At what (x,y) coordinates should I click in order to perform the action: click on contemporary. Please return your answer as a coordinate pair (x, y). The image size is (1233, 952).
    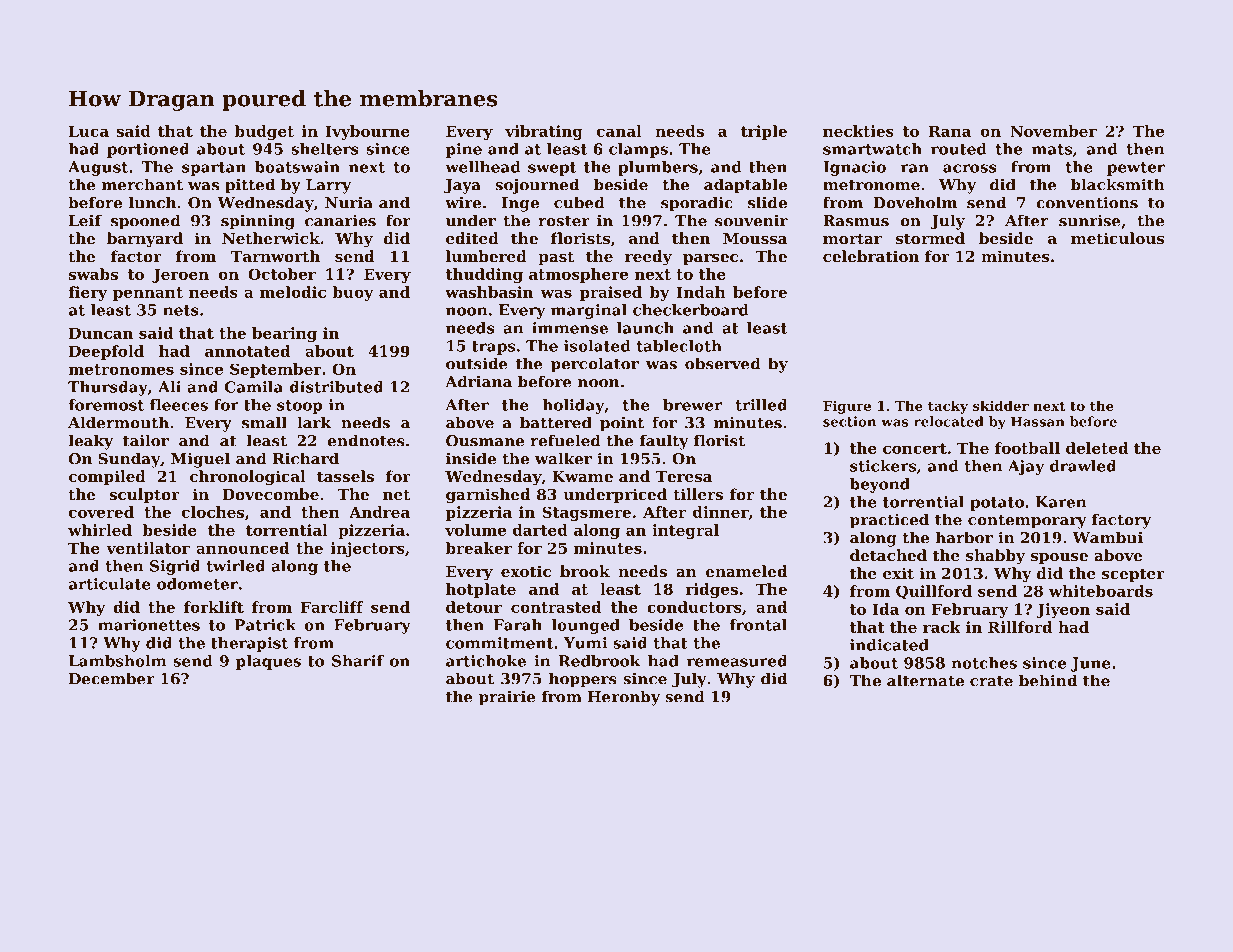
    Looking at the image, I should click on (1027, 522).
